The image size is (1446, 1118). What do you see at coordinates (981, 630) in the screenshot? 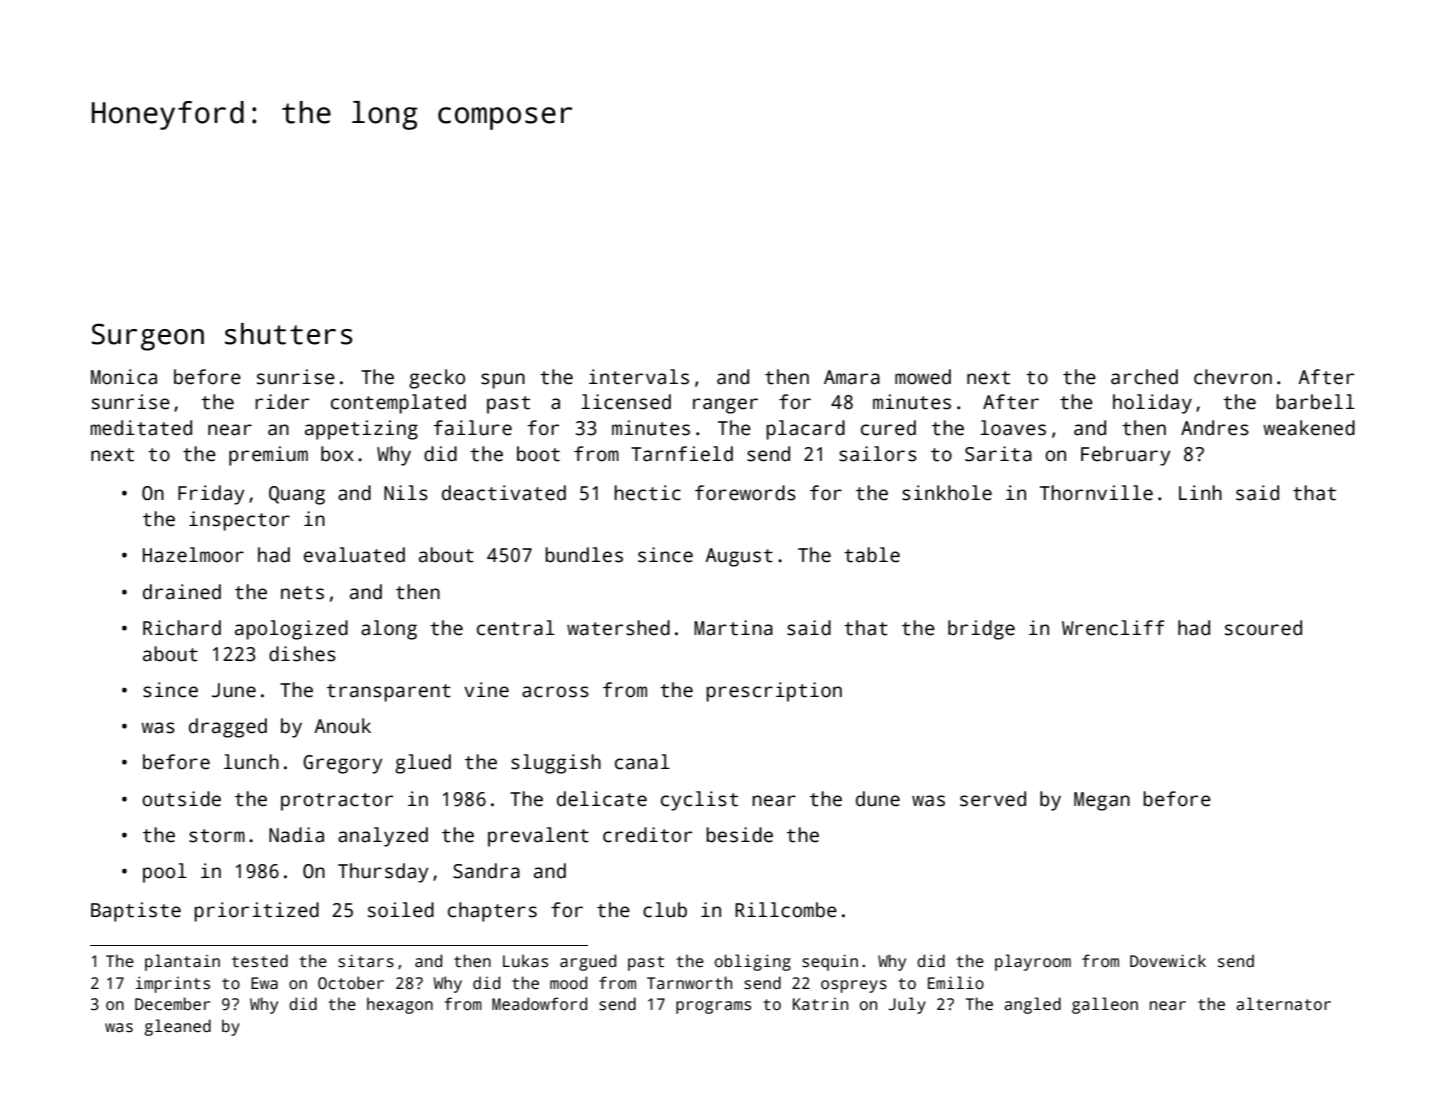
I see `bridge` at bounding box center [981, 630].
